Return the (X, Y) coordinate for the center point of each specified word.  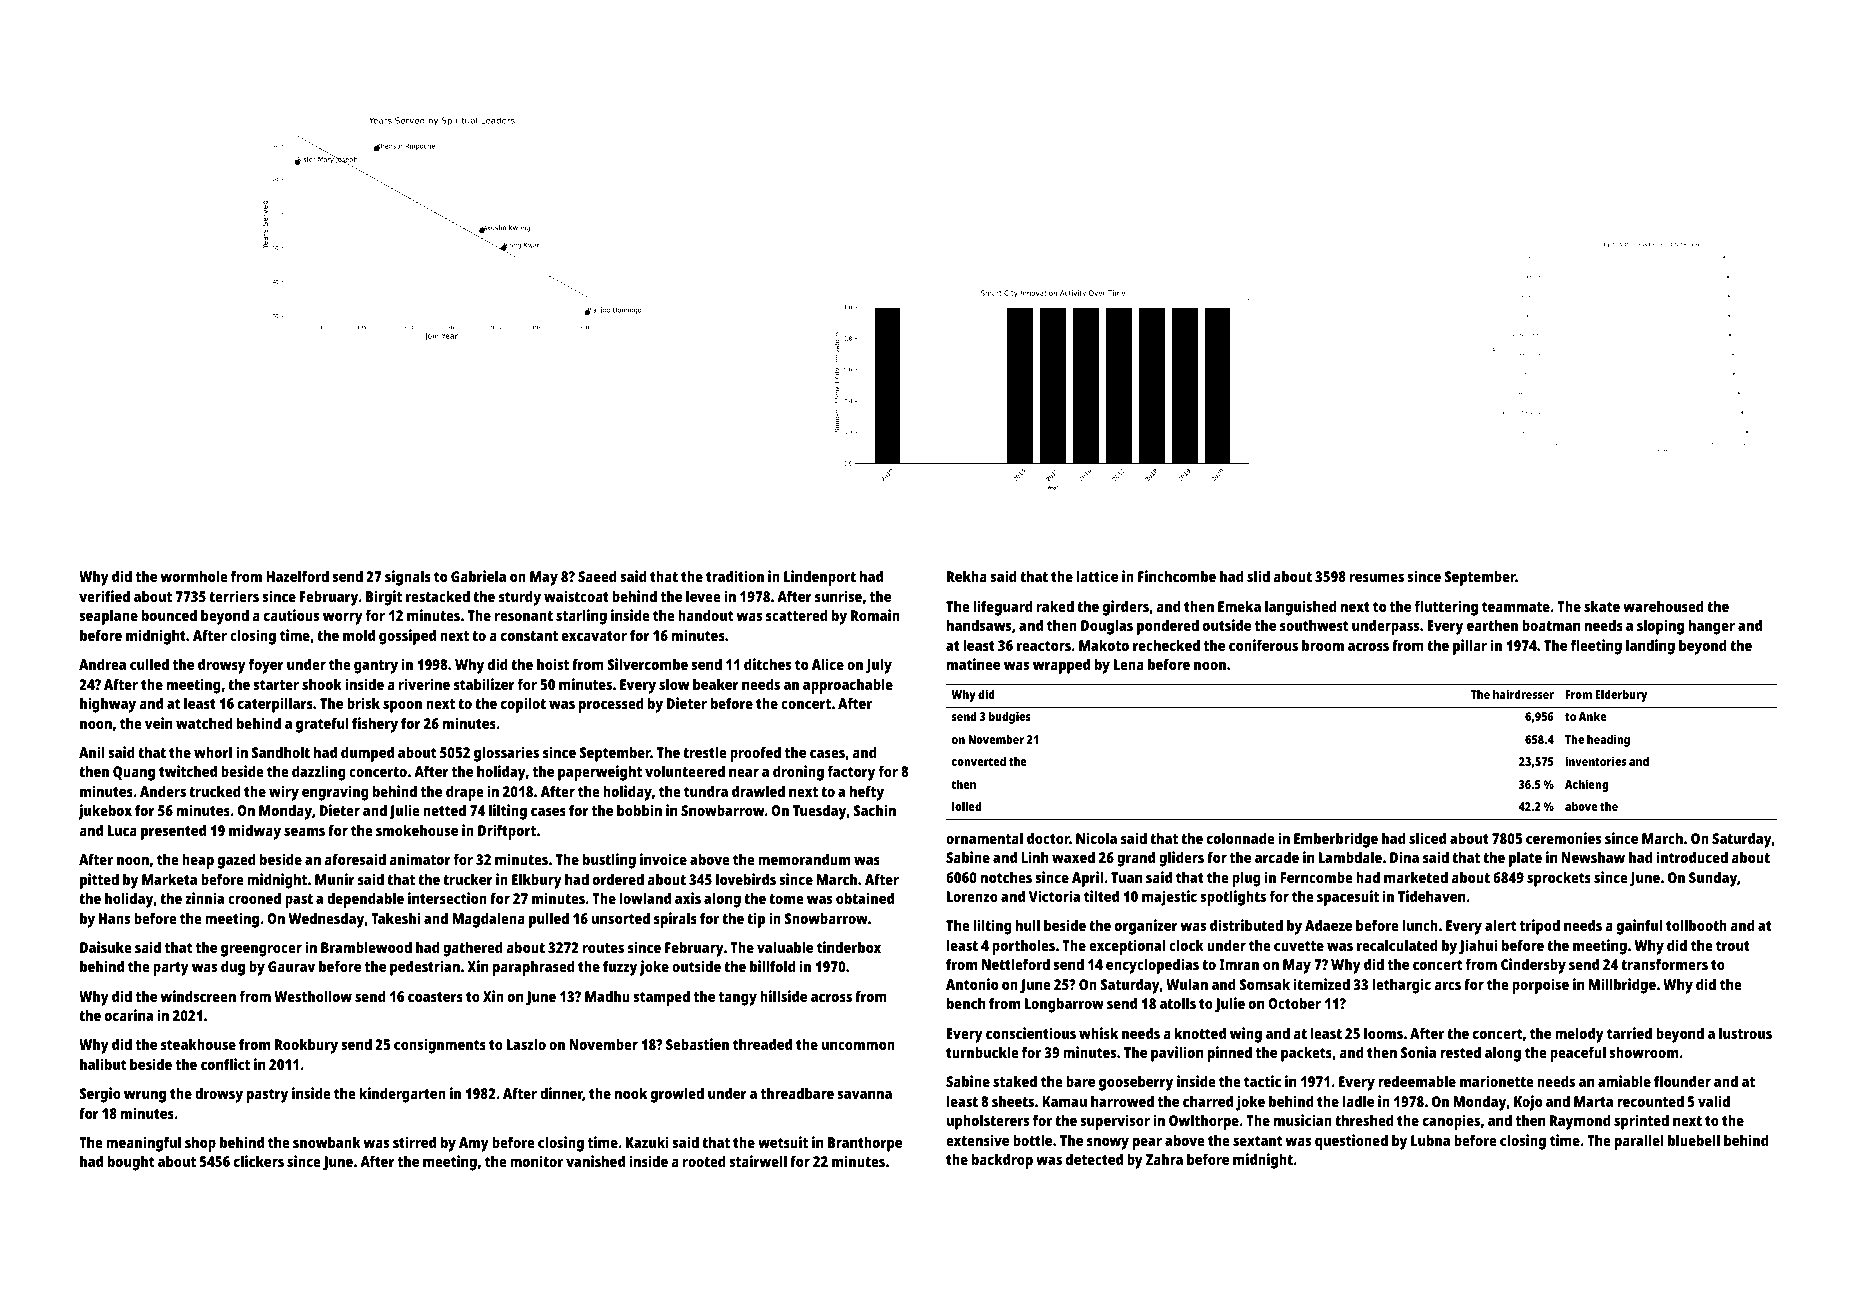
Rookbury (306, 1046)
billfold (773, 966)
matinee (973, 664)
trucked (215, 791)
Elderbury (1621, 695)
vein (158, 723)
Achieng (1586, 785)
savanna (864, 1094)
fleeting (1596, 647)
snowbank (327, 1142)
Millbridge (1622, 986)
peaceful (1578, 1054)
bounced (169, 615)
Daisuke (106, 947)
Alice (828, 664)
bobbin (639, 810)
